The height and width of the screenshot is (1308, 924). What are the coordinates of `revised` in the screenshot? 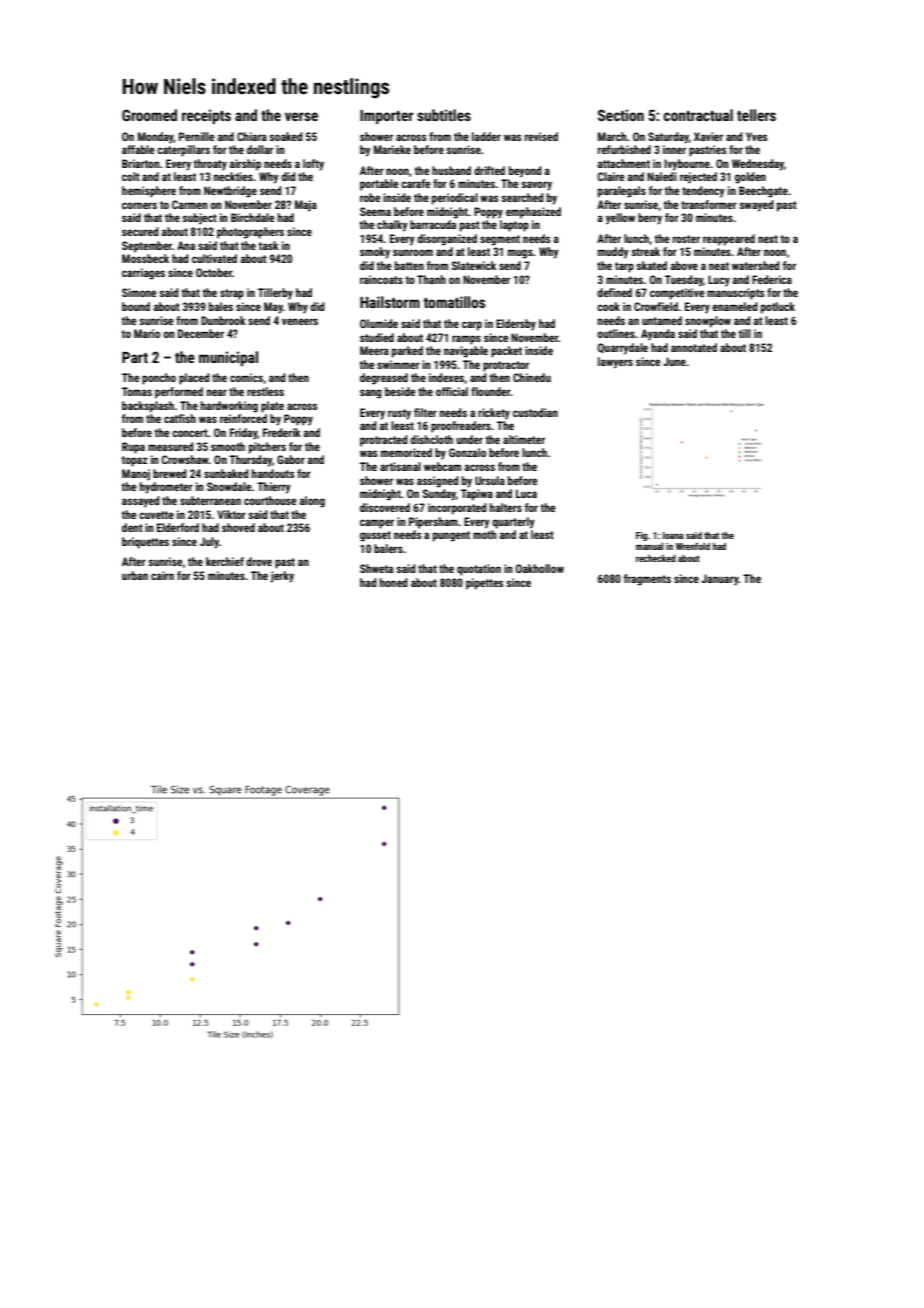 It's located at (541, 136).
